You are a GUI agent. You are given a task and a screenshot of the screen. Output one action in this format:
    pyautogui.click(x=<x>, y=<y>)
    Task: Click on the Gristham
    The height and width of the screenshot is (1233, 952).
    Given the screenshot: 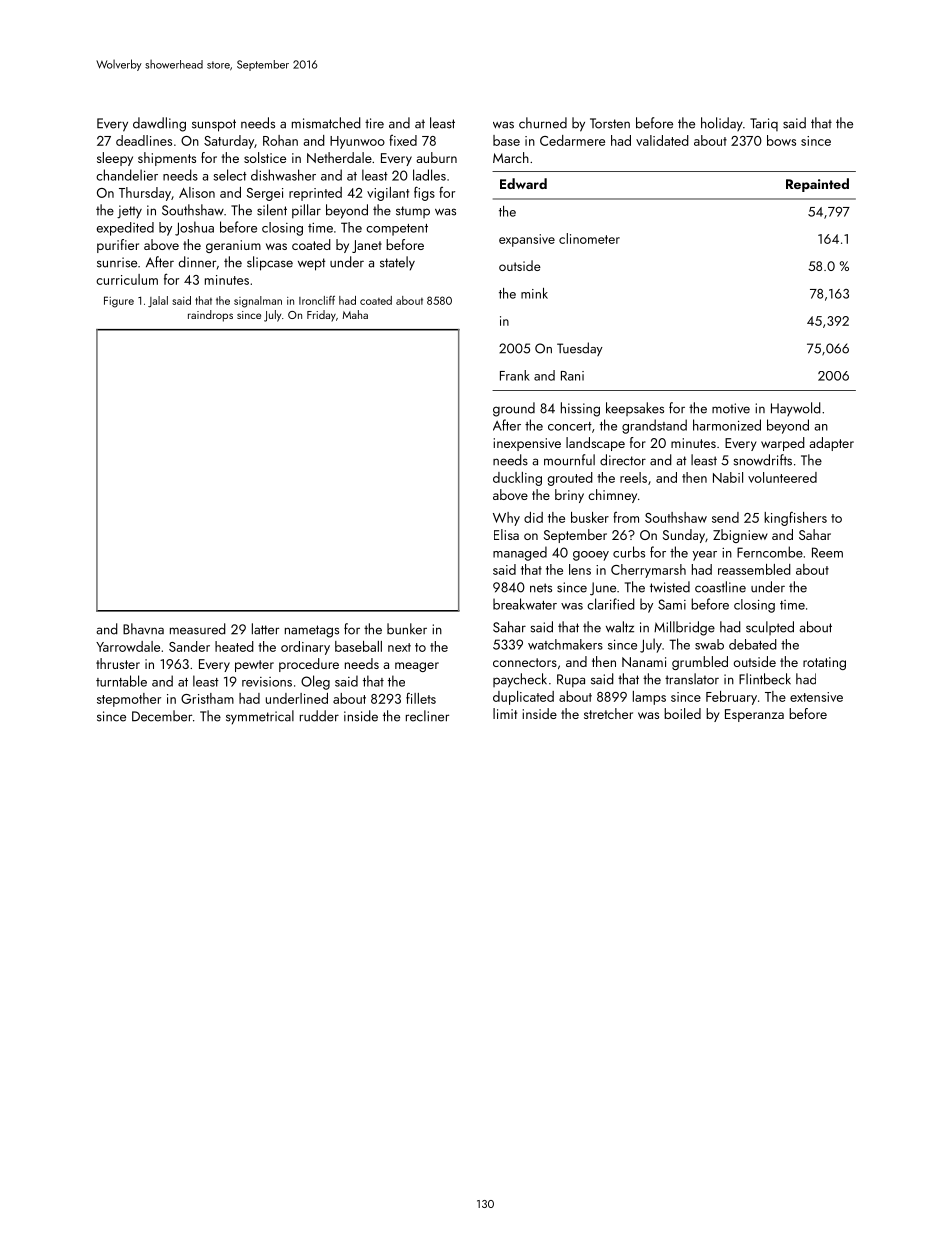 What is the action you would take?
    pyautogui.click(x=207, y=698)
